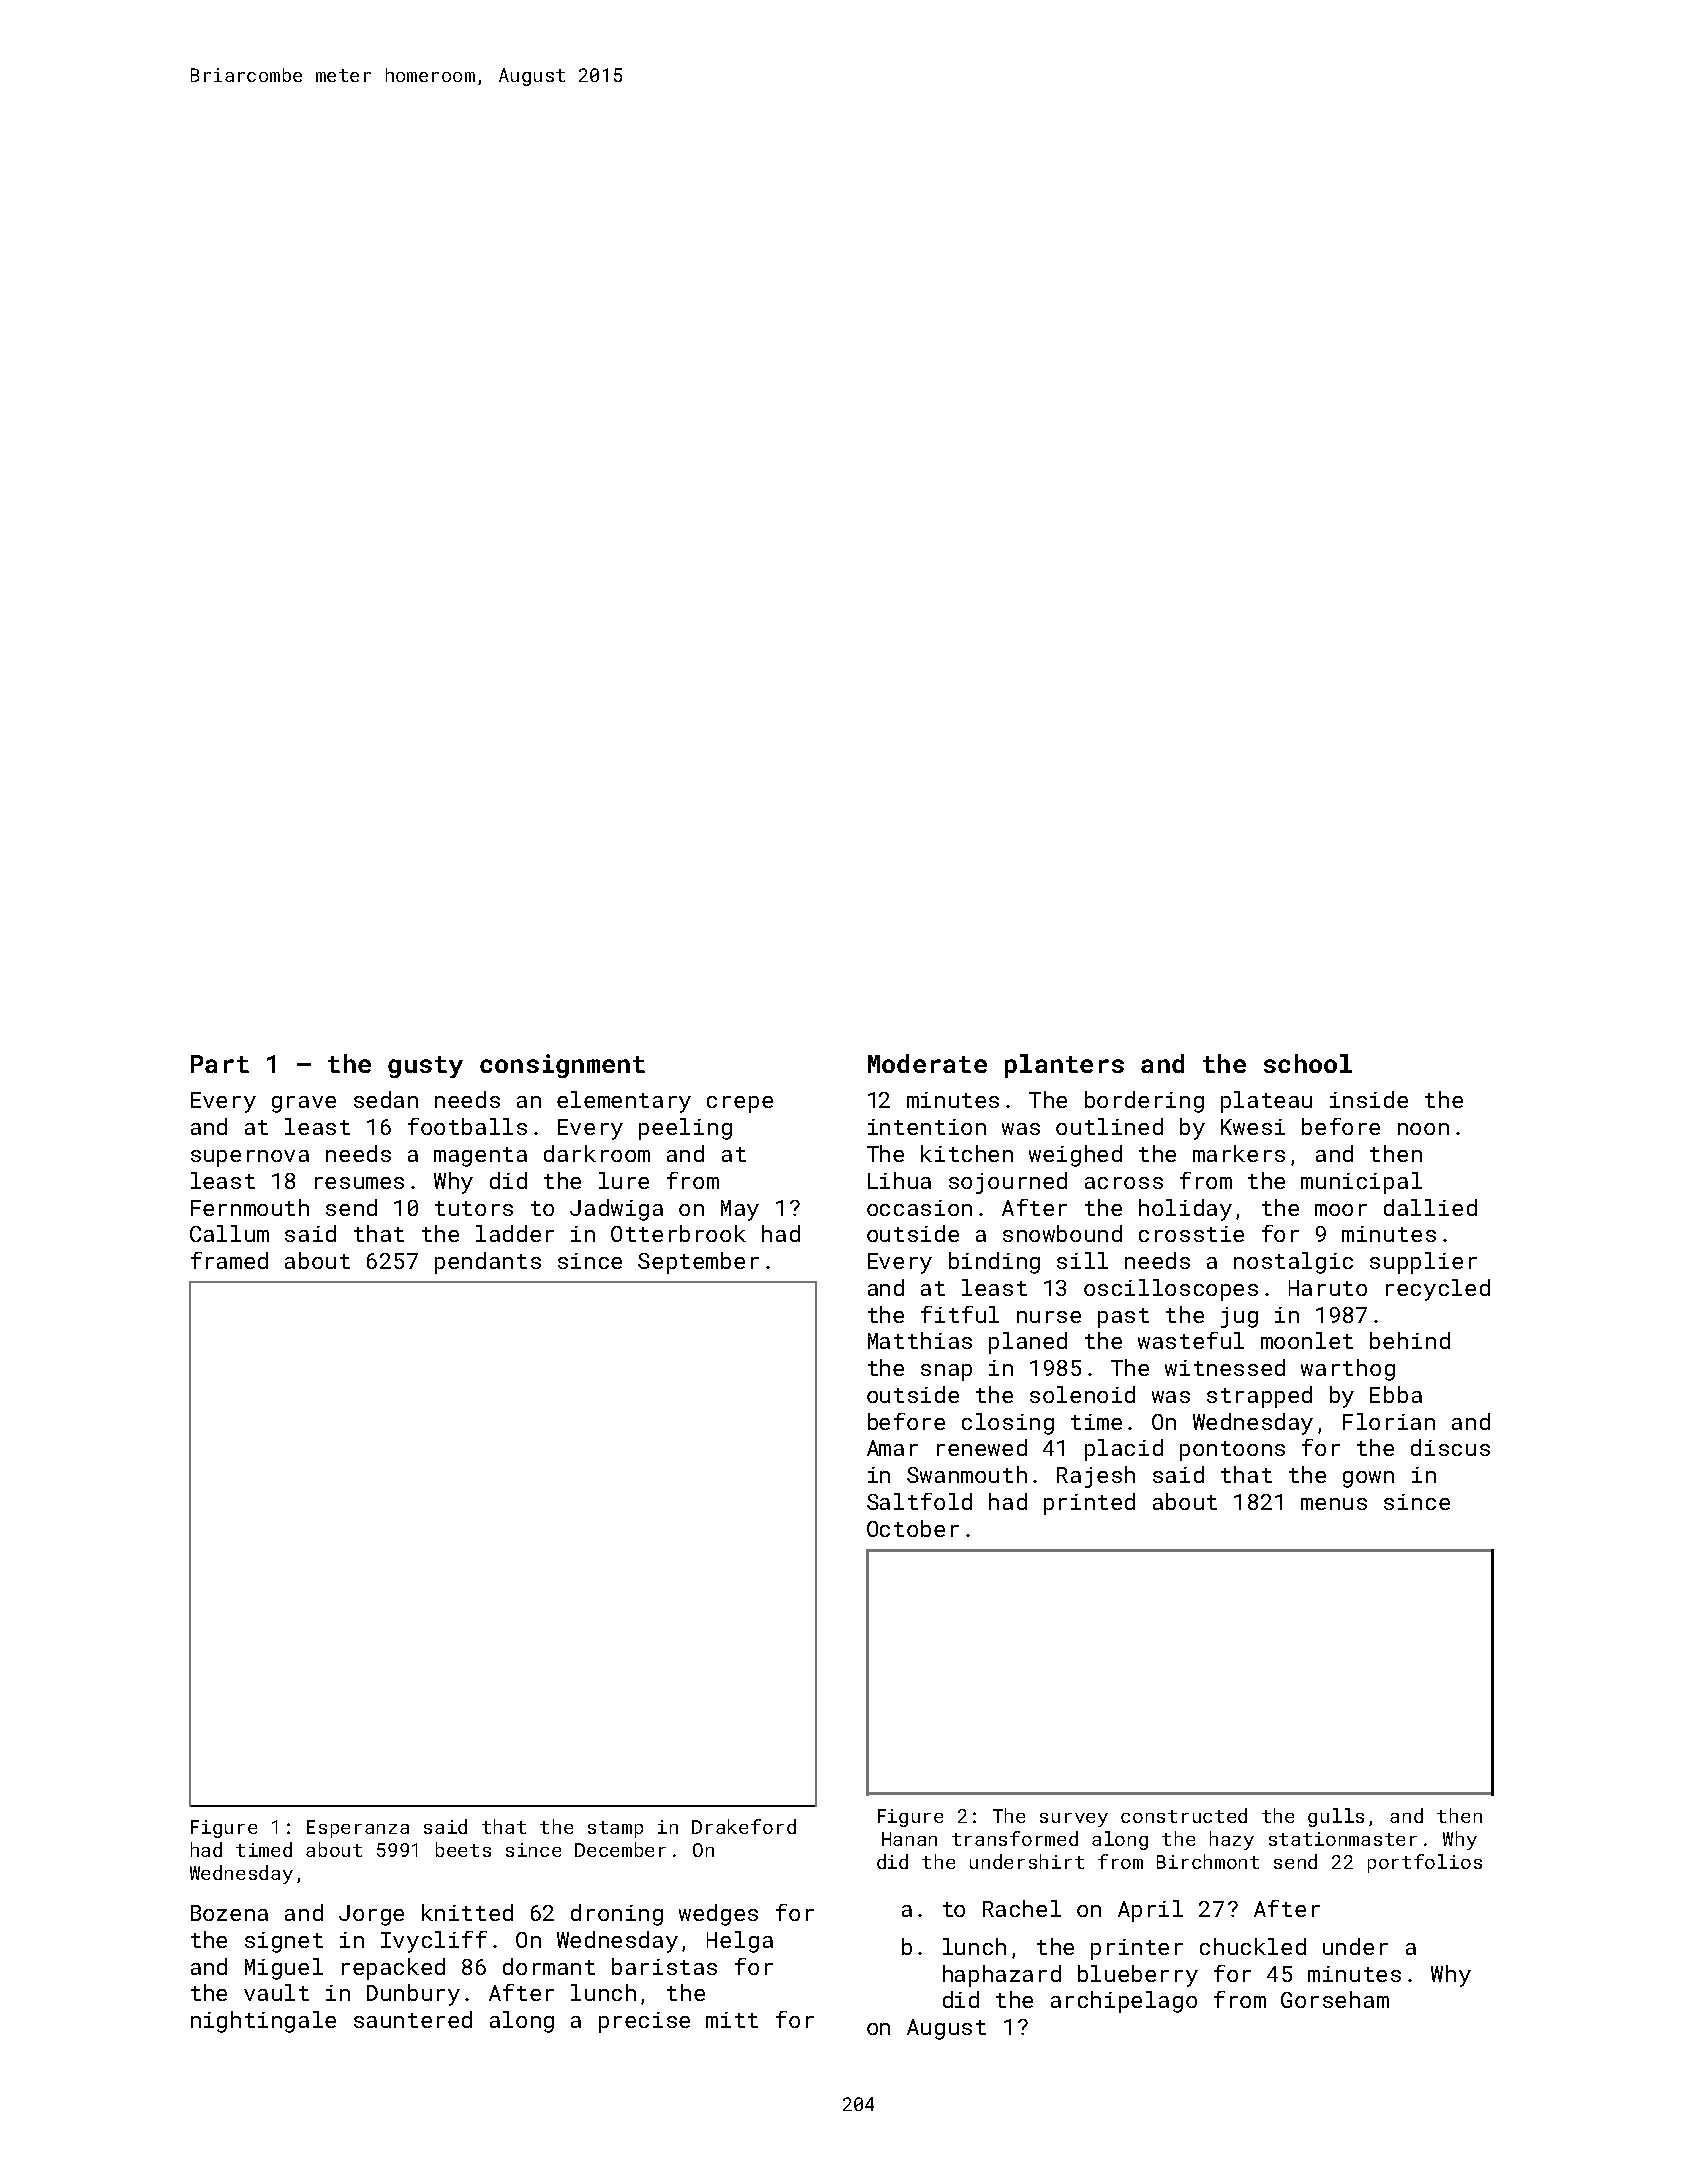 The image size is (1683, 2178). What do you see at coordinates (1096, 1477) in the screenshot?
I see `Rajesh` at bounding box center [1096, 1477].
